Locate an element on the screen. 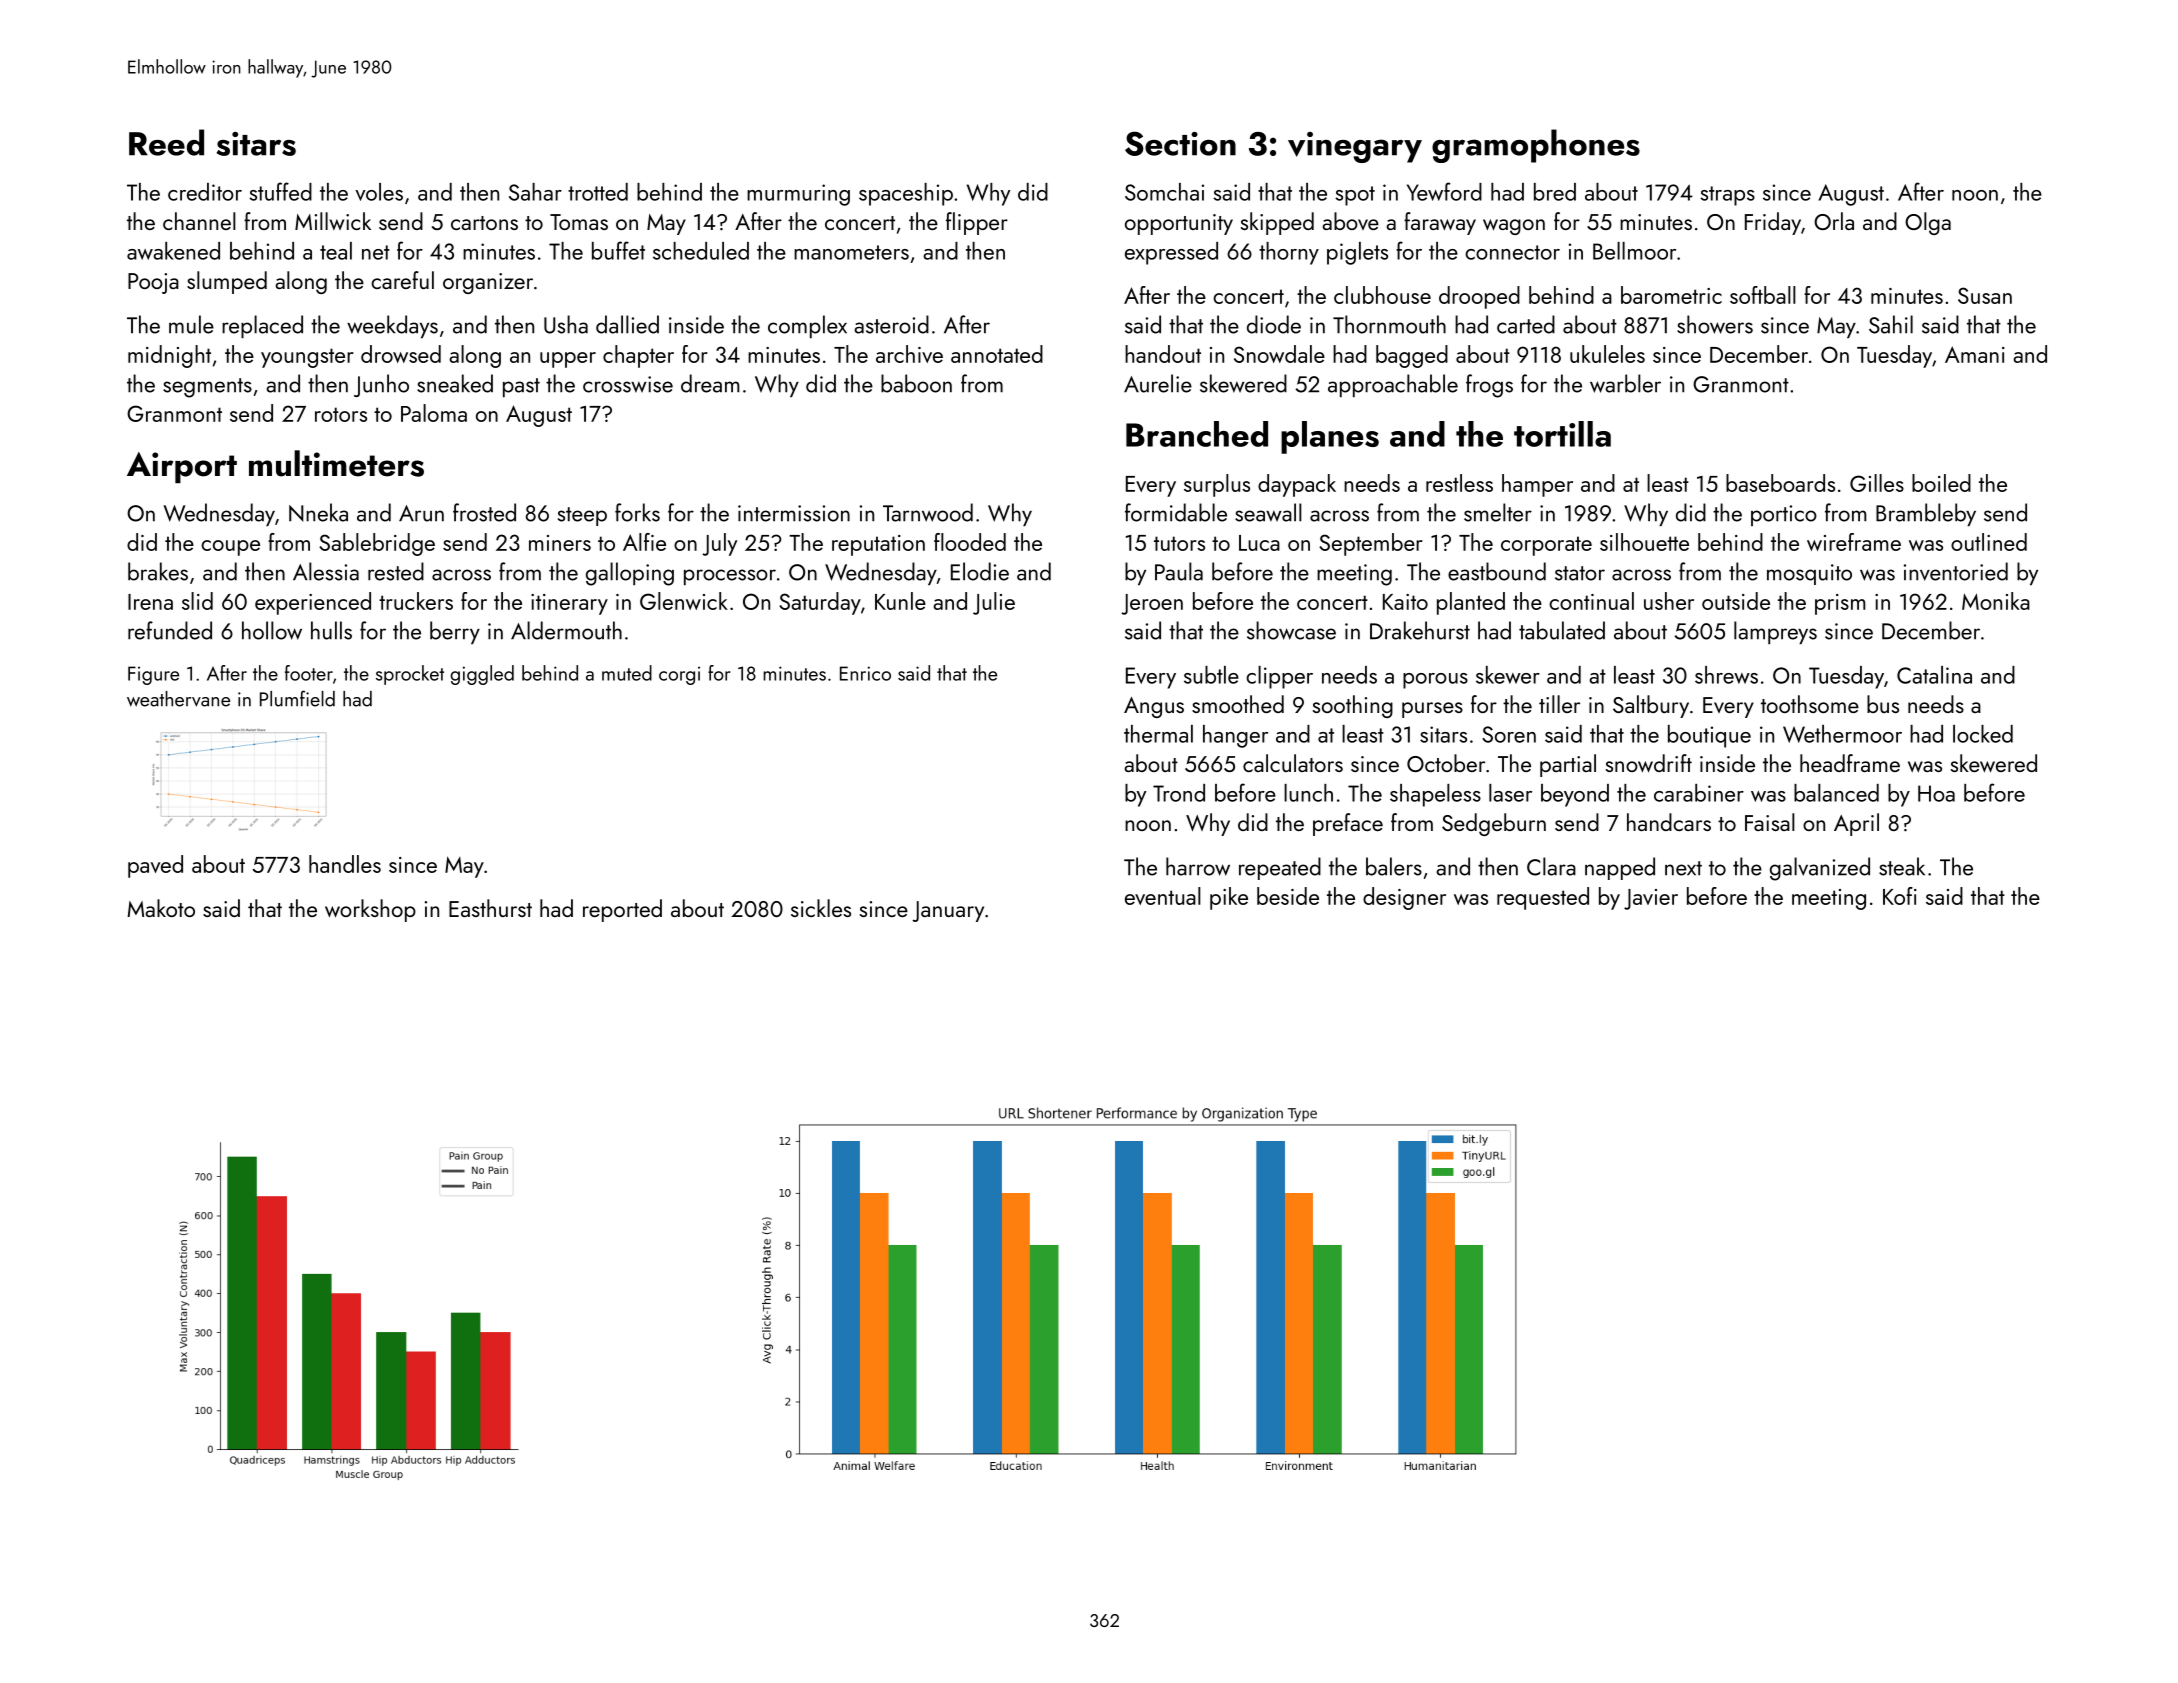  Reed is located at coordinates (166, 142).
